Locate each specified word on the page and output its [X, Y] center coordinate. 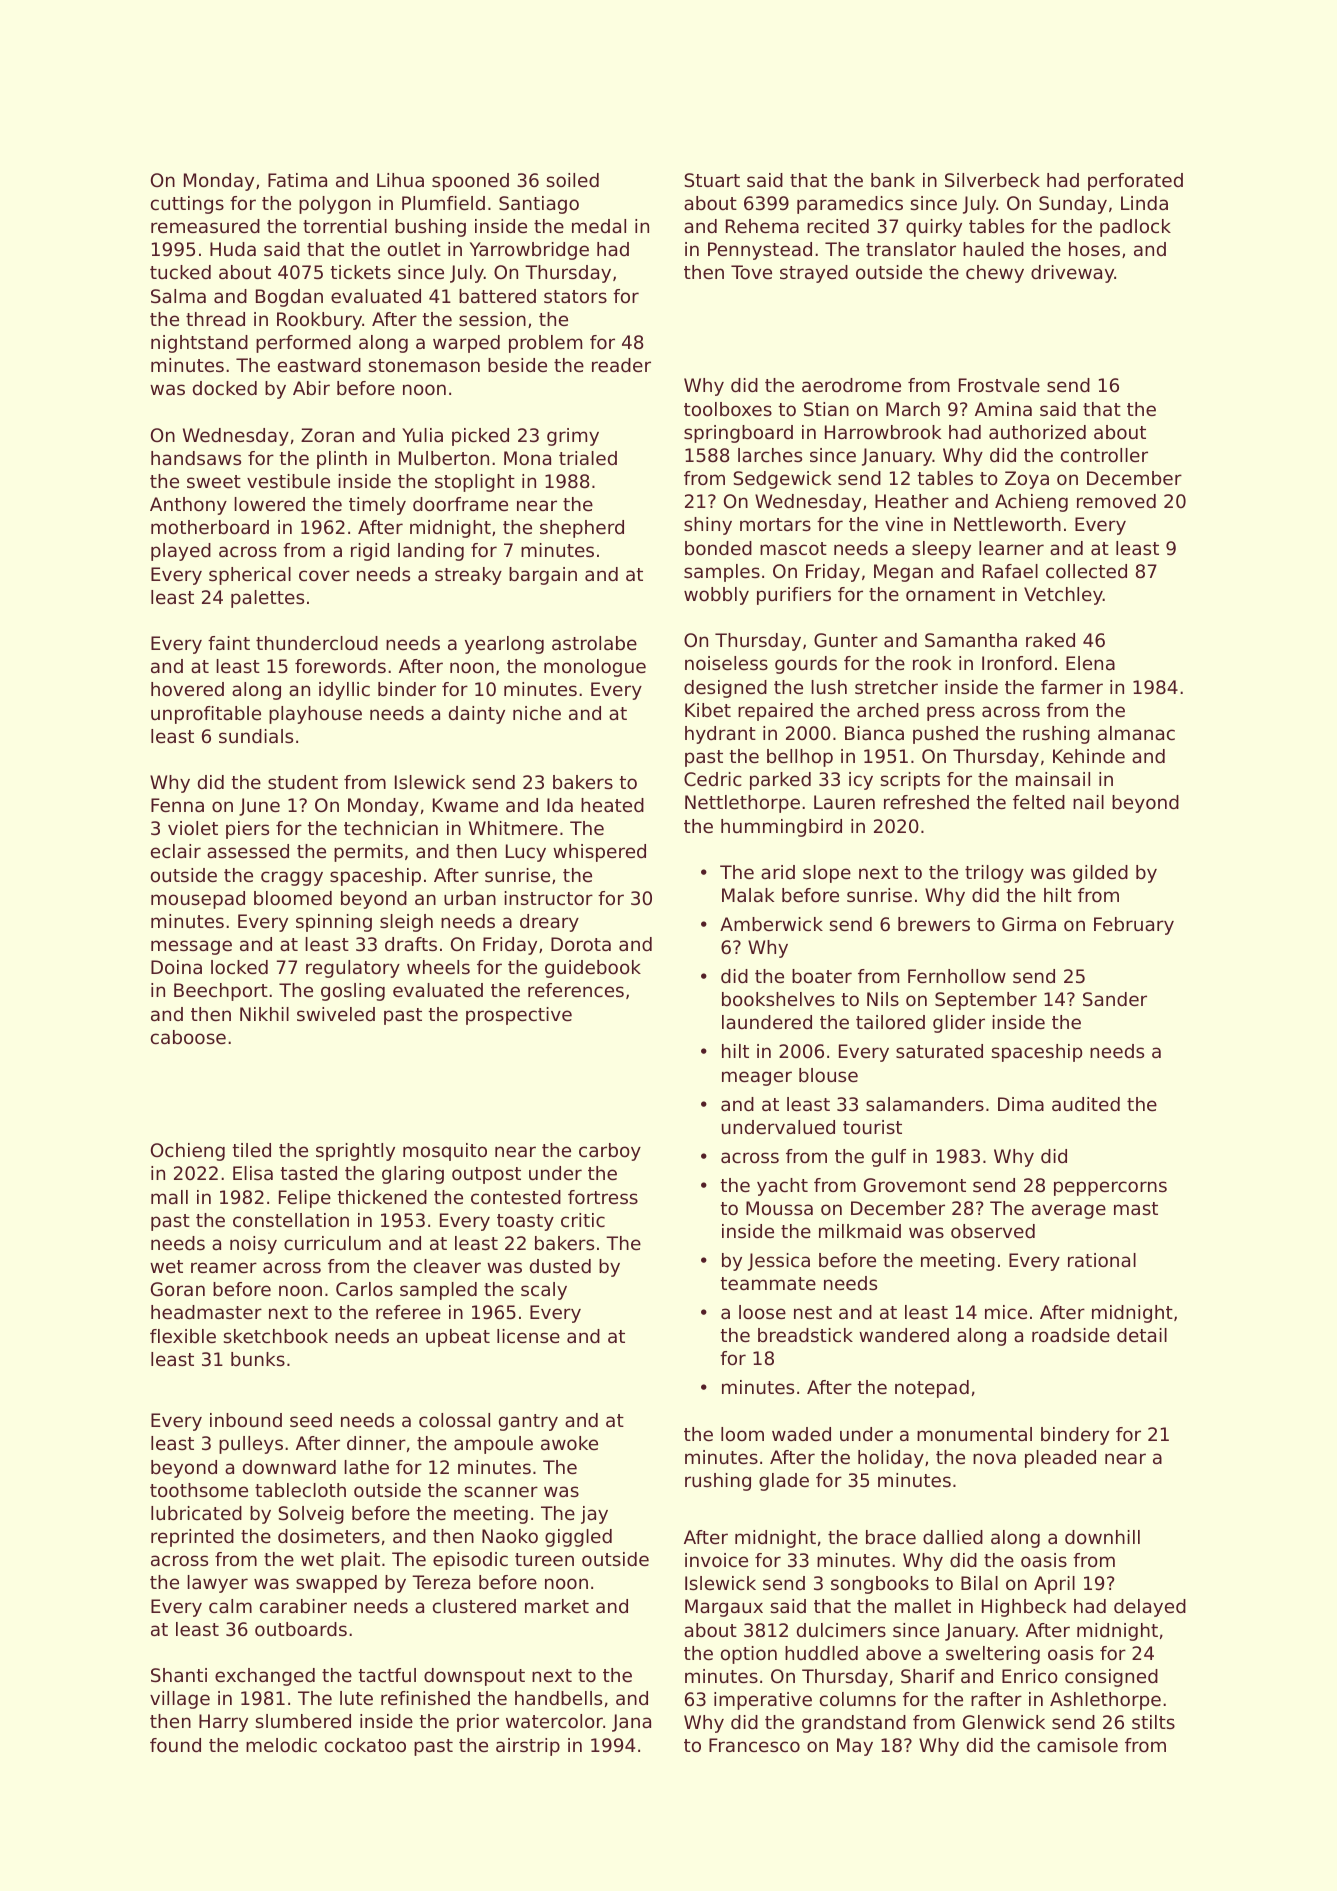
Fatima [297, 180]
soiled [572, 180]
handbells [558, 1698]
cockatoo [365, 1745]
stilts [1153, 1722]
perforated [1135, 182]
